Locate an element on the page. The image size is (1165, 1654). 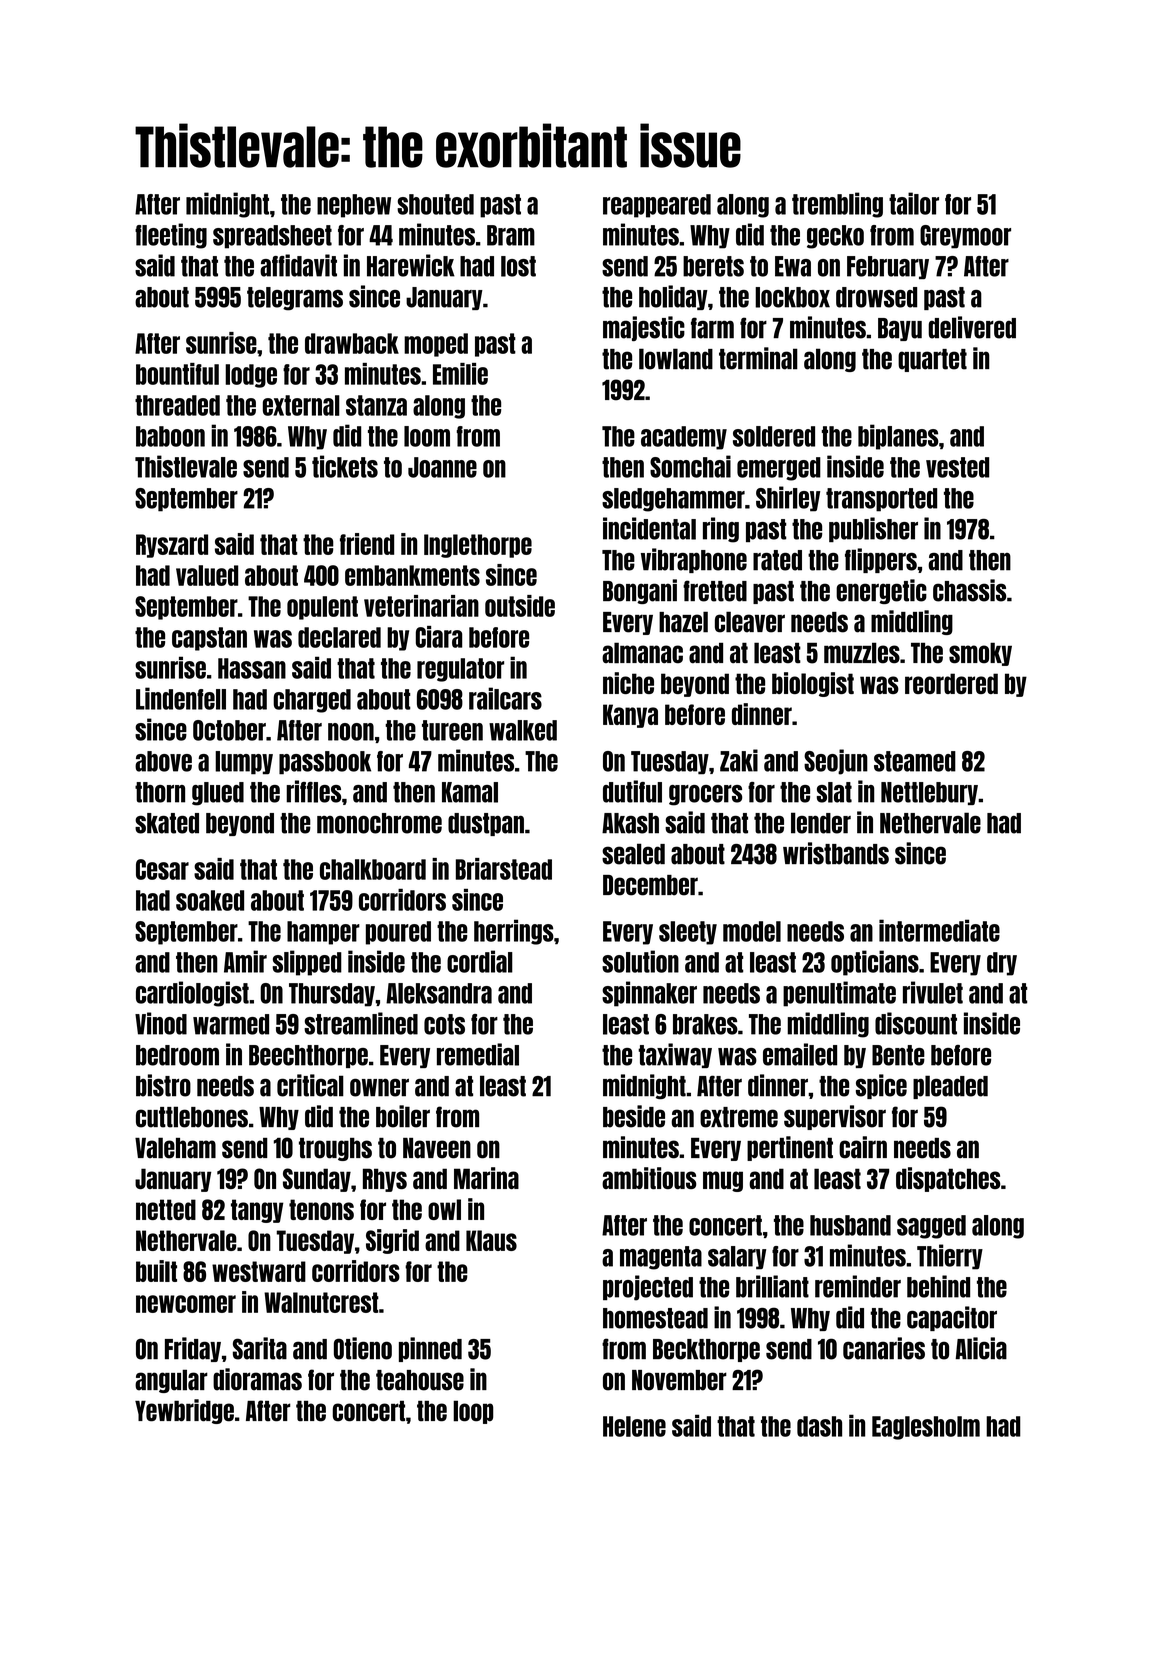
niche is located at coordinates (628, 683).
